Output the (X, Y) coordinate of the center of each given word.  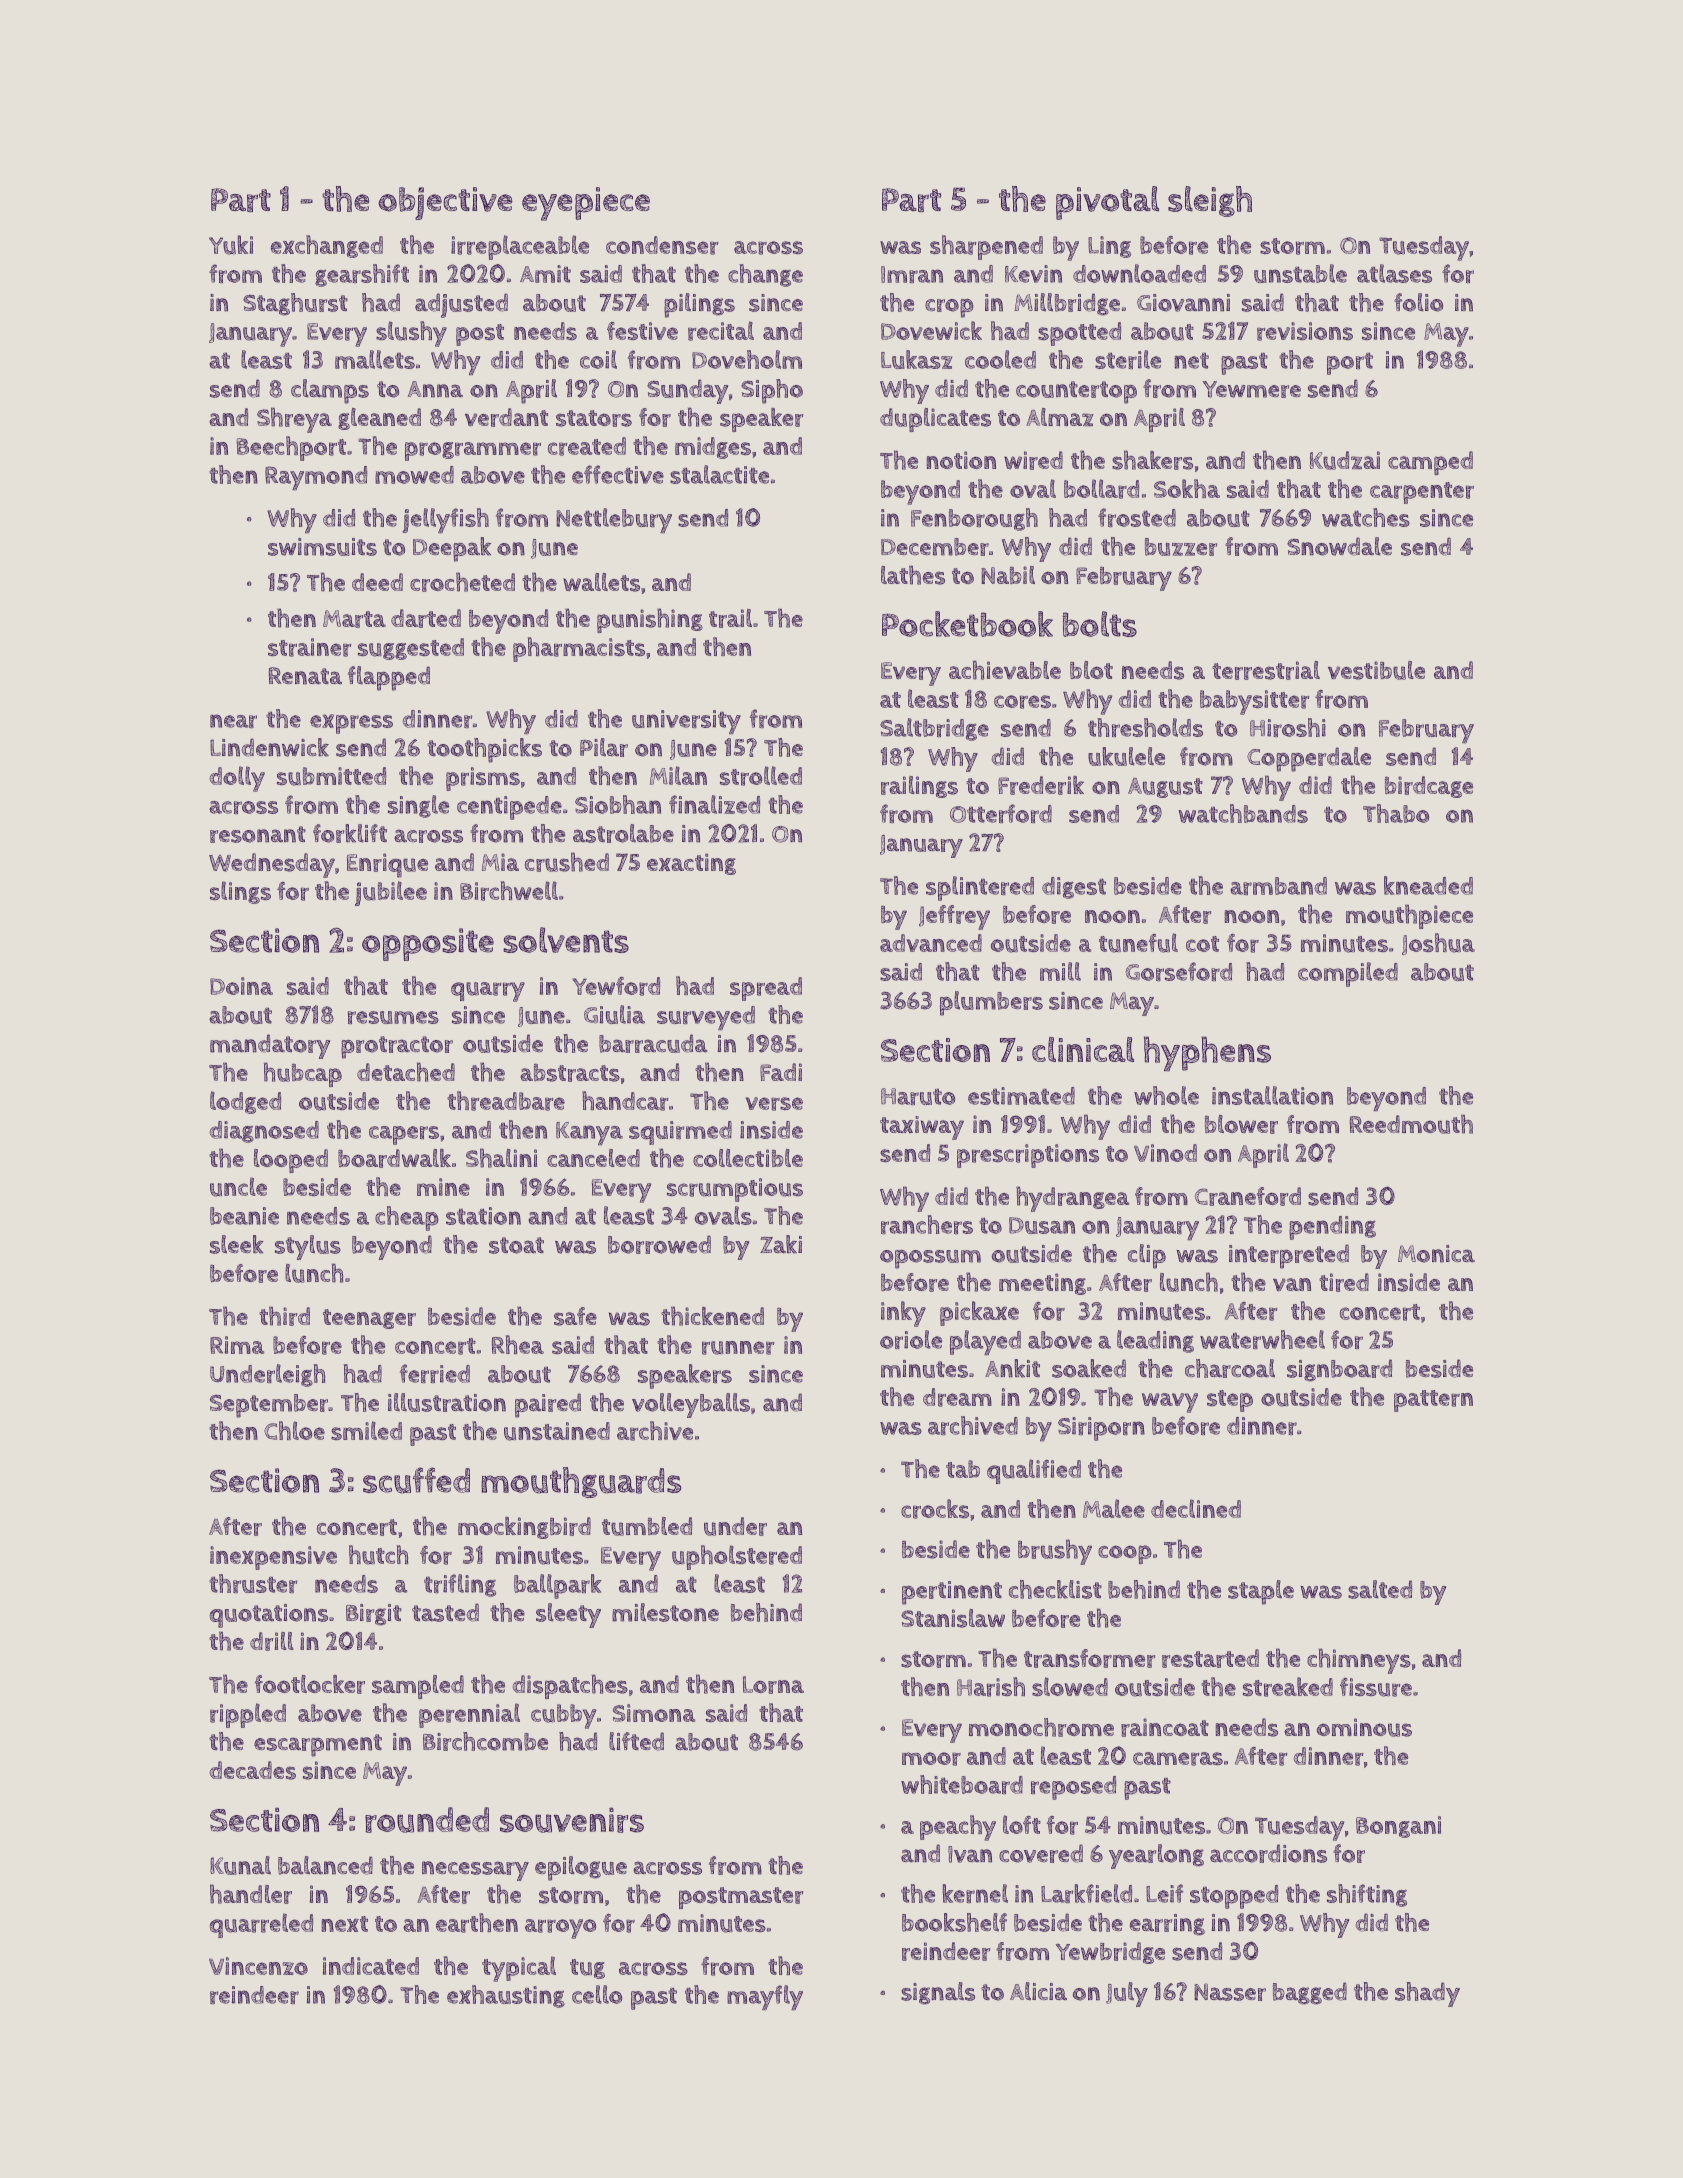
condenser (662, 245)
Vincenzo (258, 1966)
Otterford (1001, 813)
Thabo (1396, 813)
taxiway (922, 1128)
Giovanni (1183, 303)
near (233, 721)
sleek (237, 1244)
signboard (1339, 1370)
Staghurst (295, 304)
